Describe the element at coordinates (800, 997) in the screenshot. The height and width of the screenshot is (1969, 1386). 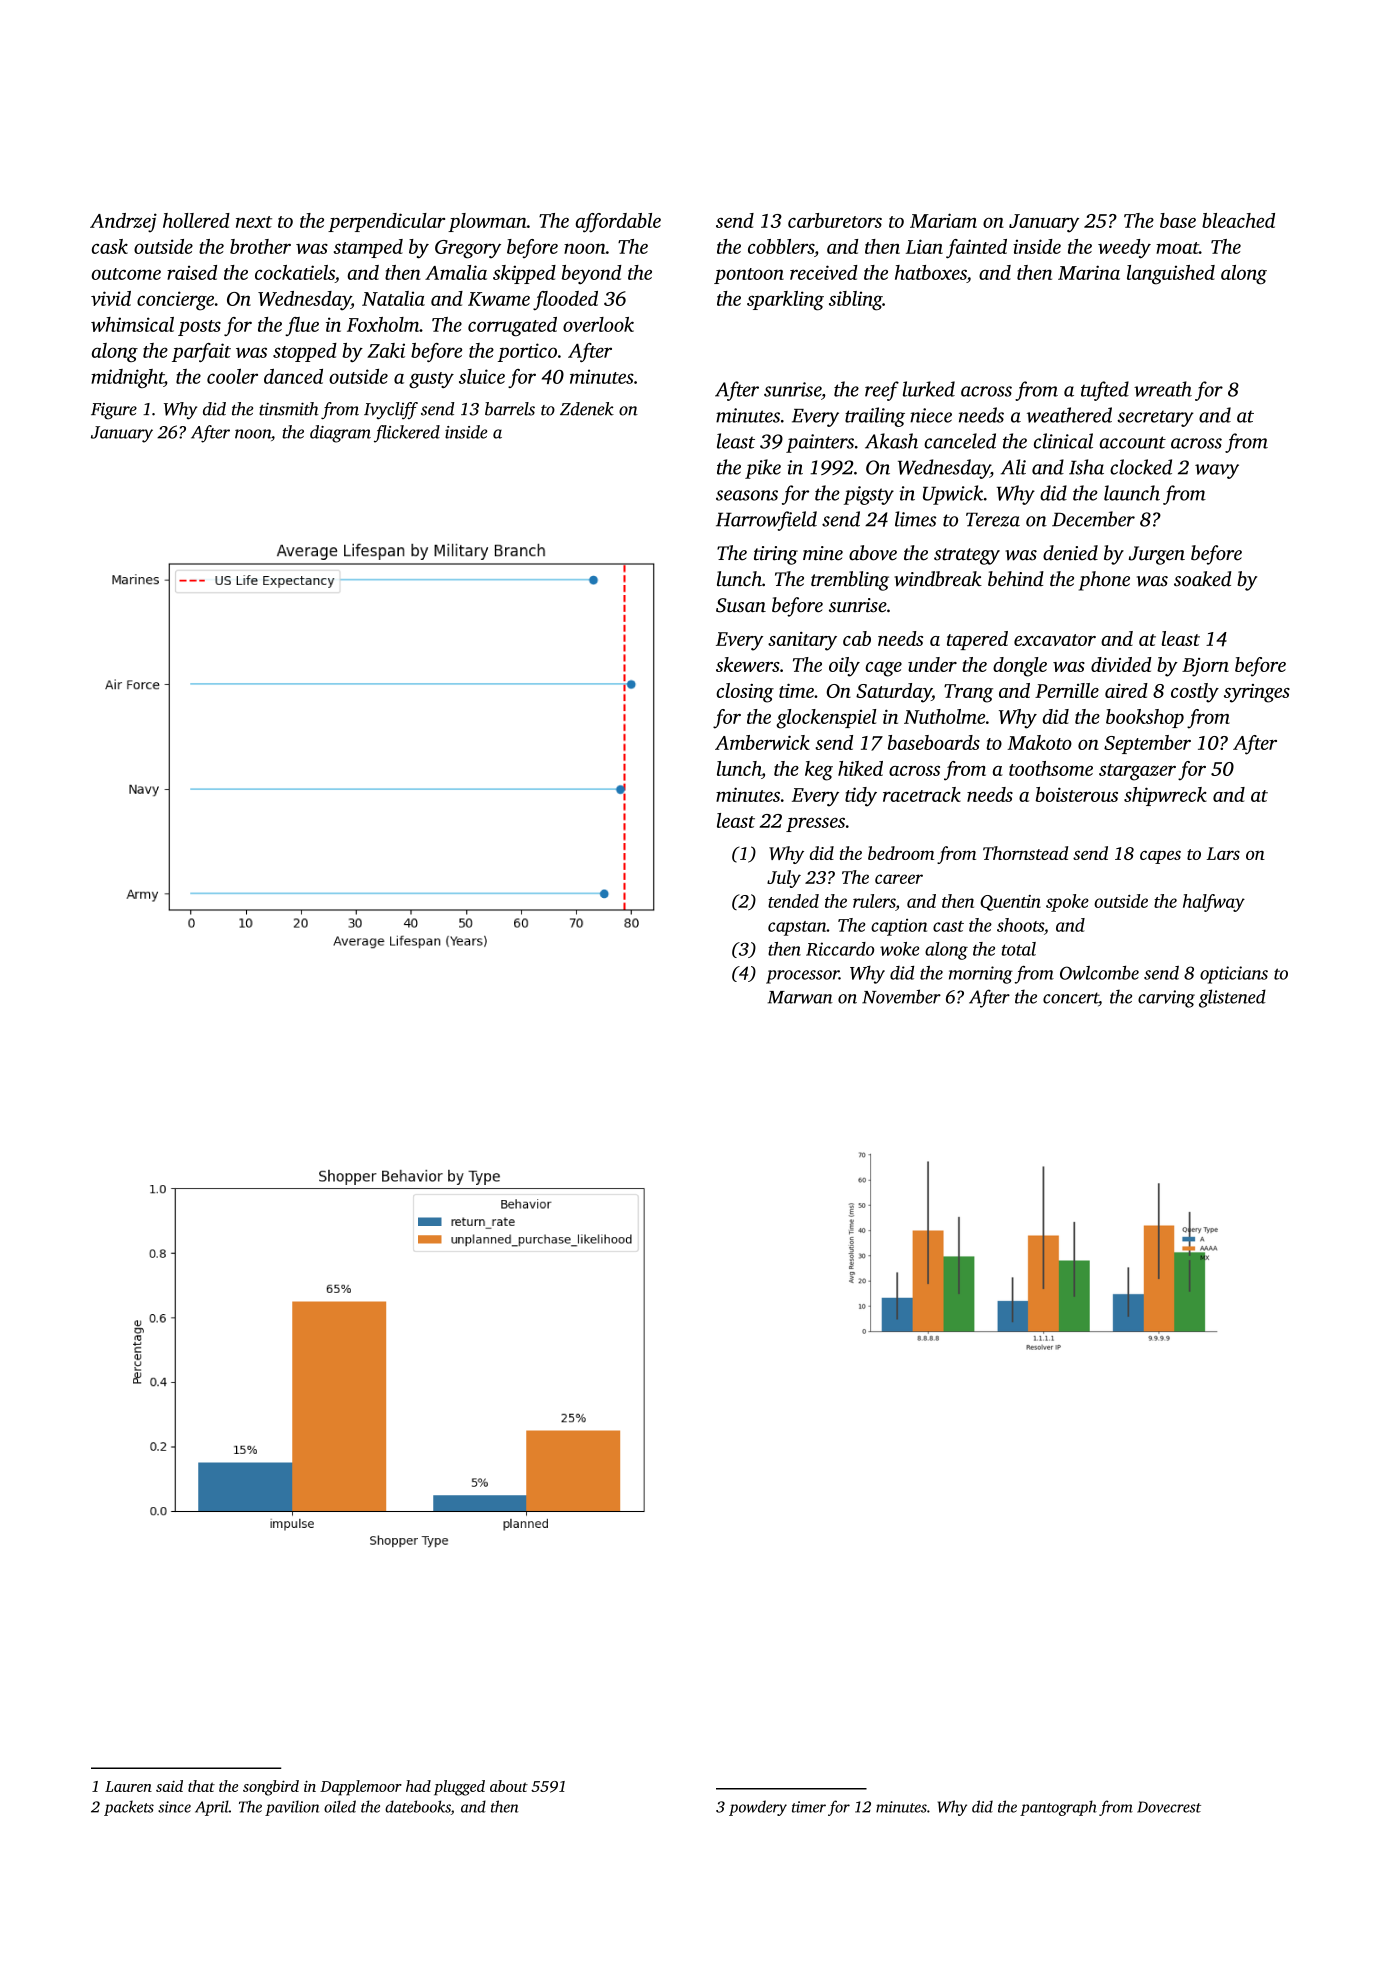
I see `Marwan` at that location.
